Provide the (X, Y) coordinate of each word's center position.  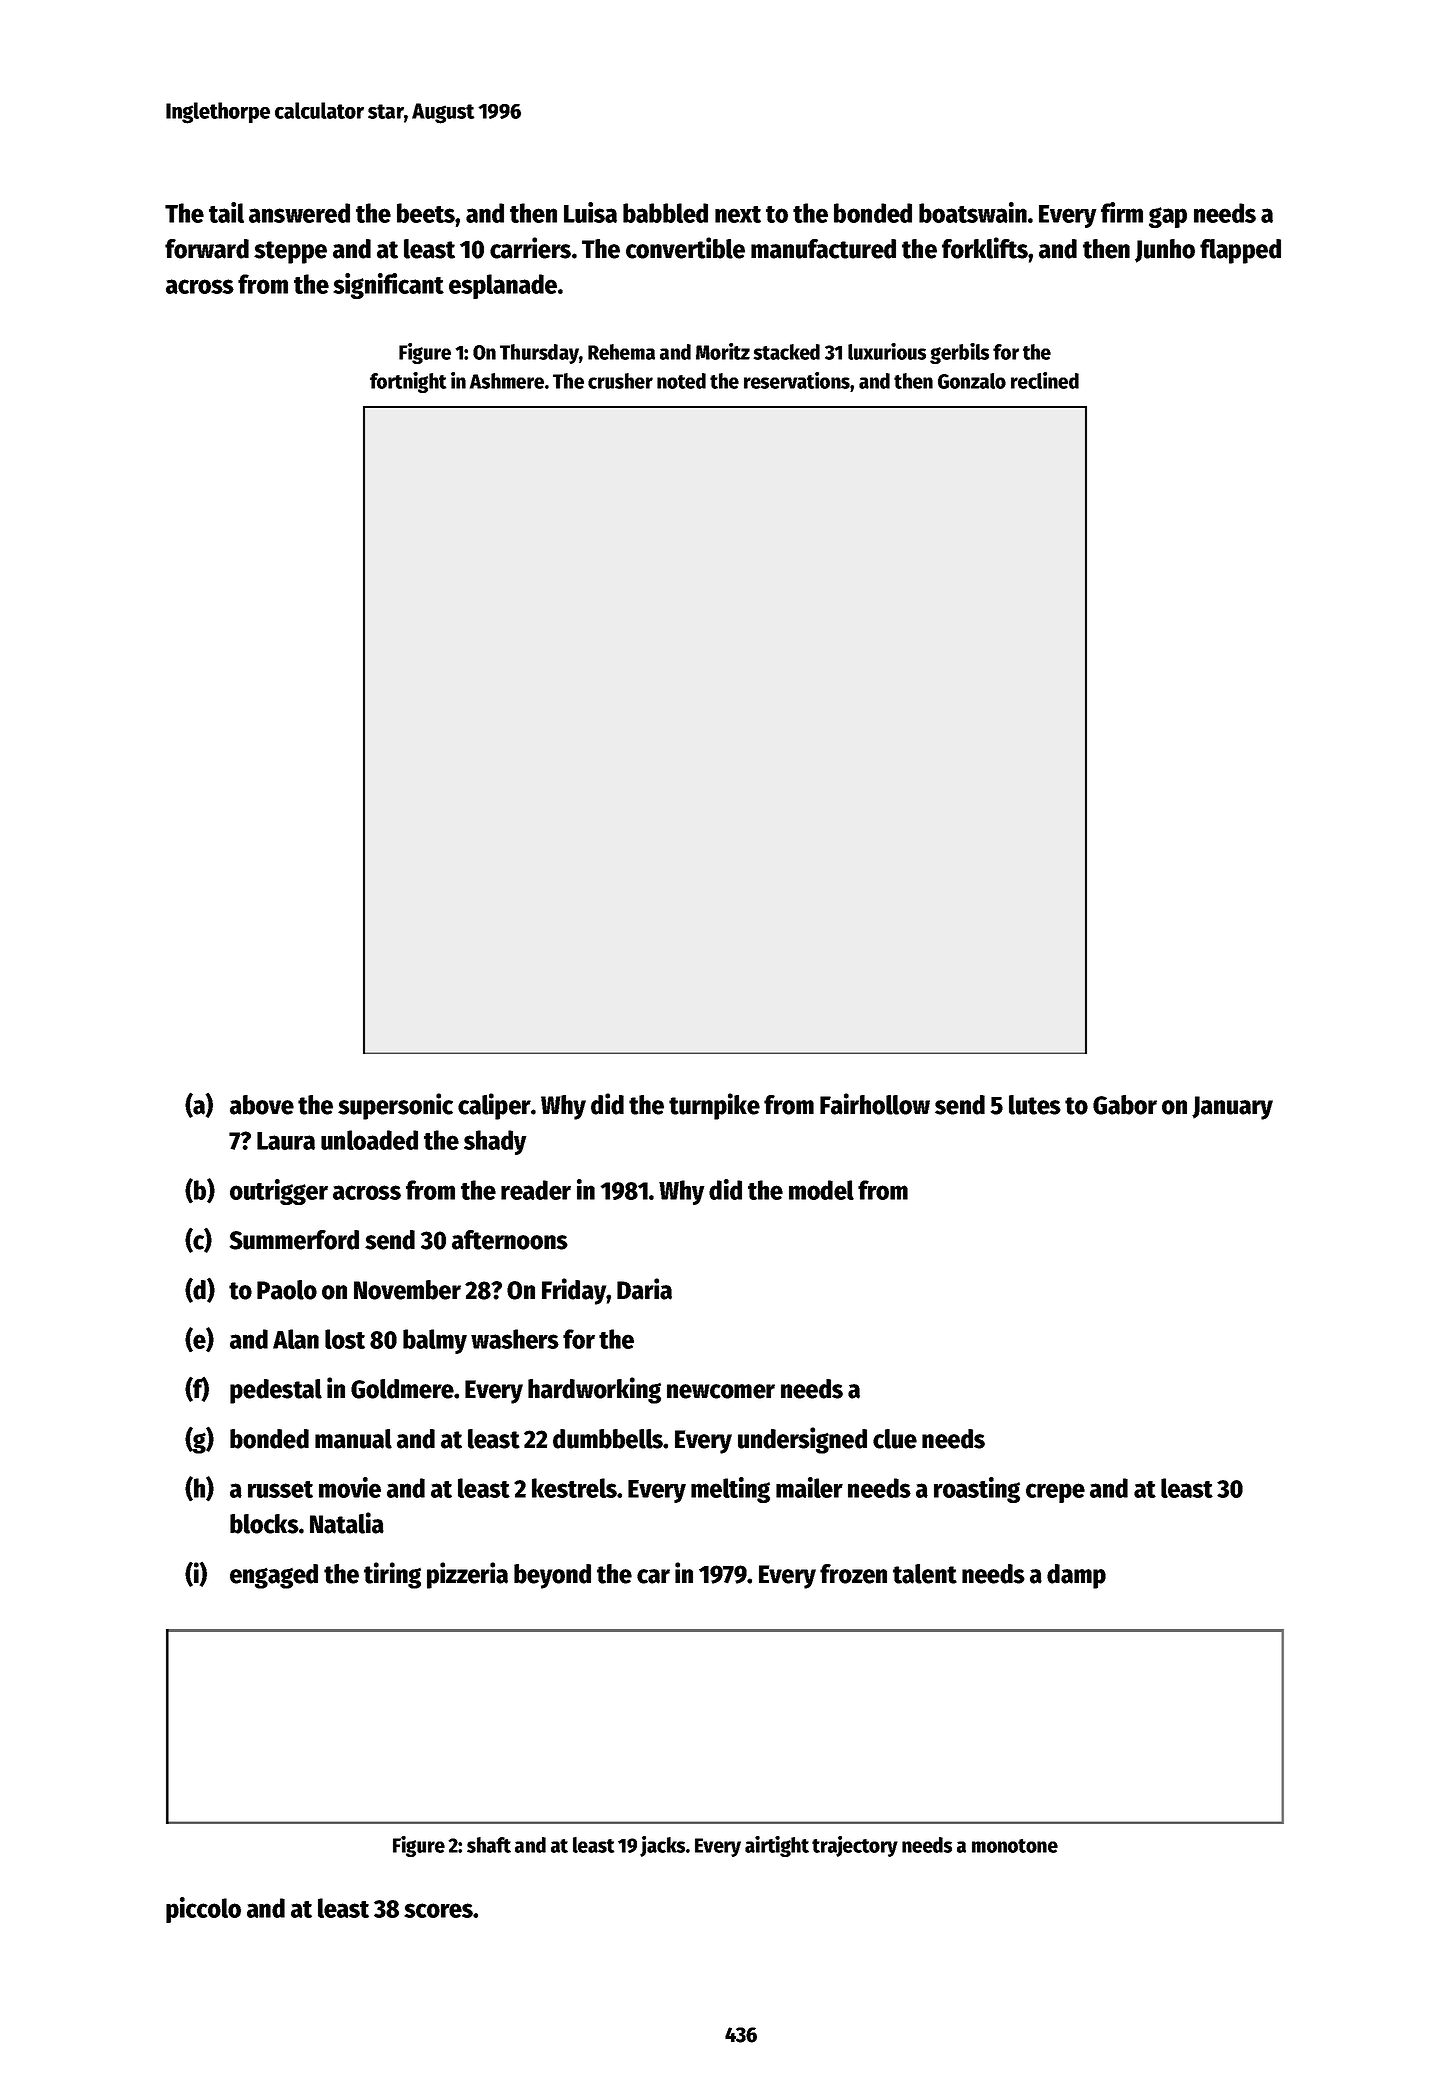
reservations (797, 380)
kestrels (574, 1488)
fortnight (408, 382)
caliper (494, 1106)
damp (1076, 1576)
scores (438, 1910)
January (1232, 1108)
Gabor (1125, 1105)
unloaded (369, 1140)
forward (207, 249)
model (821, 1190)
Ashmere (507, 381)
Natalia (347, 1523)
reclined (1045, 380)
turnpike (714, 1106)
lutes (1035, 1105)
